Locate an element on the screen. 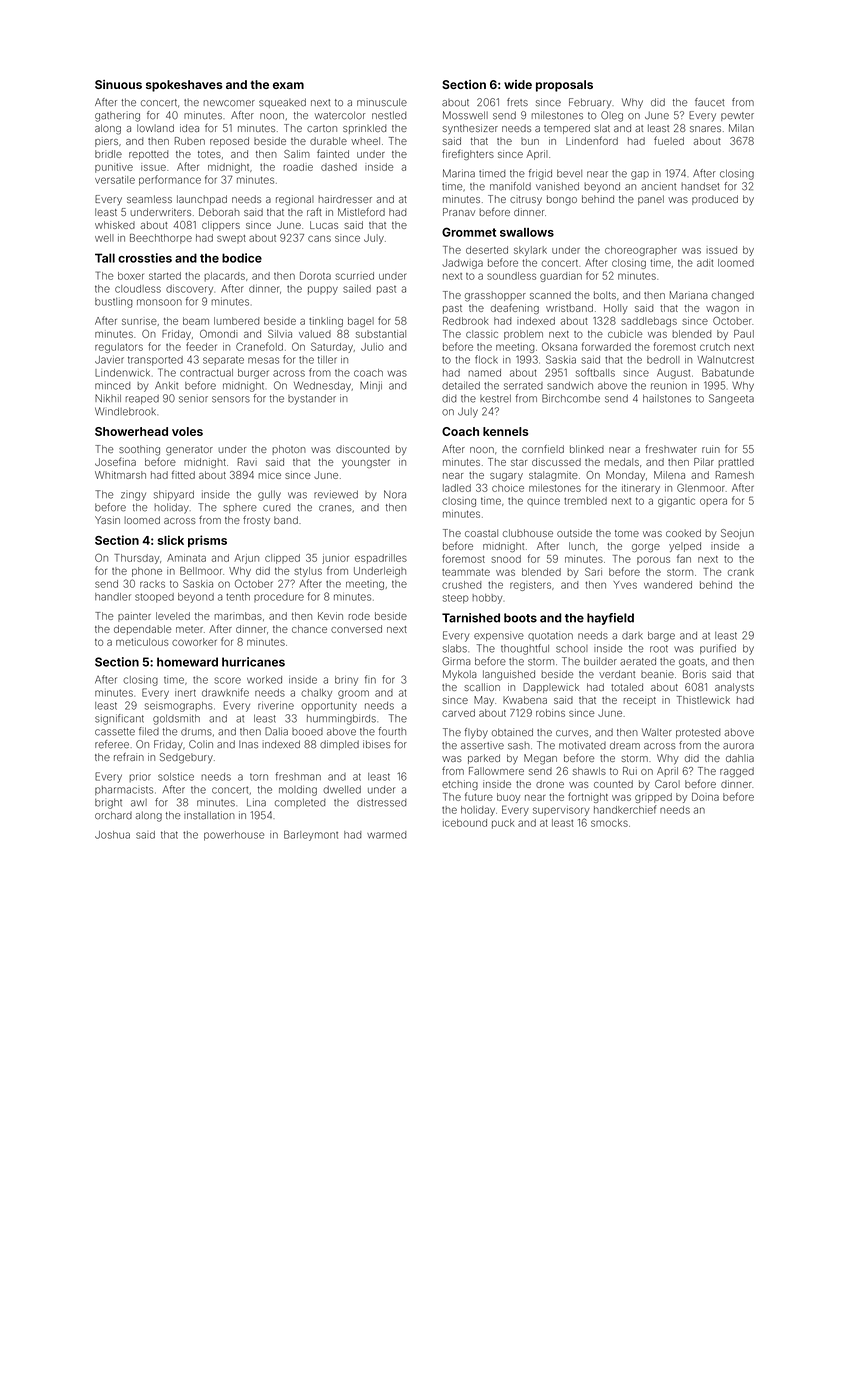  photon is located at coordinates (289, 450).
